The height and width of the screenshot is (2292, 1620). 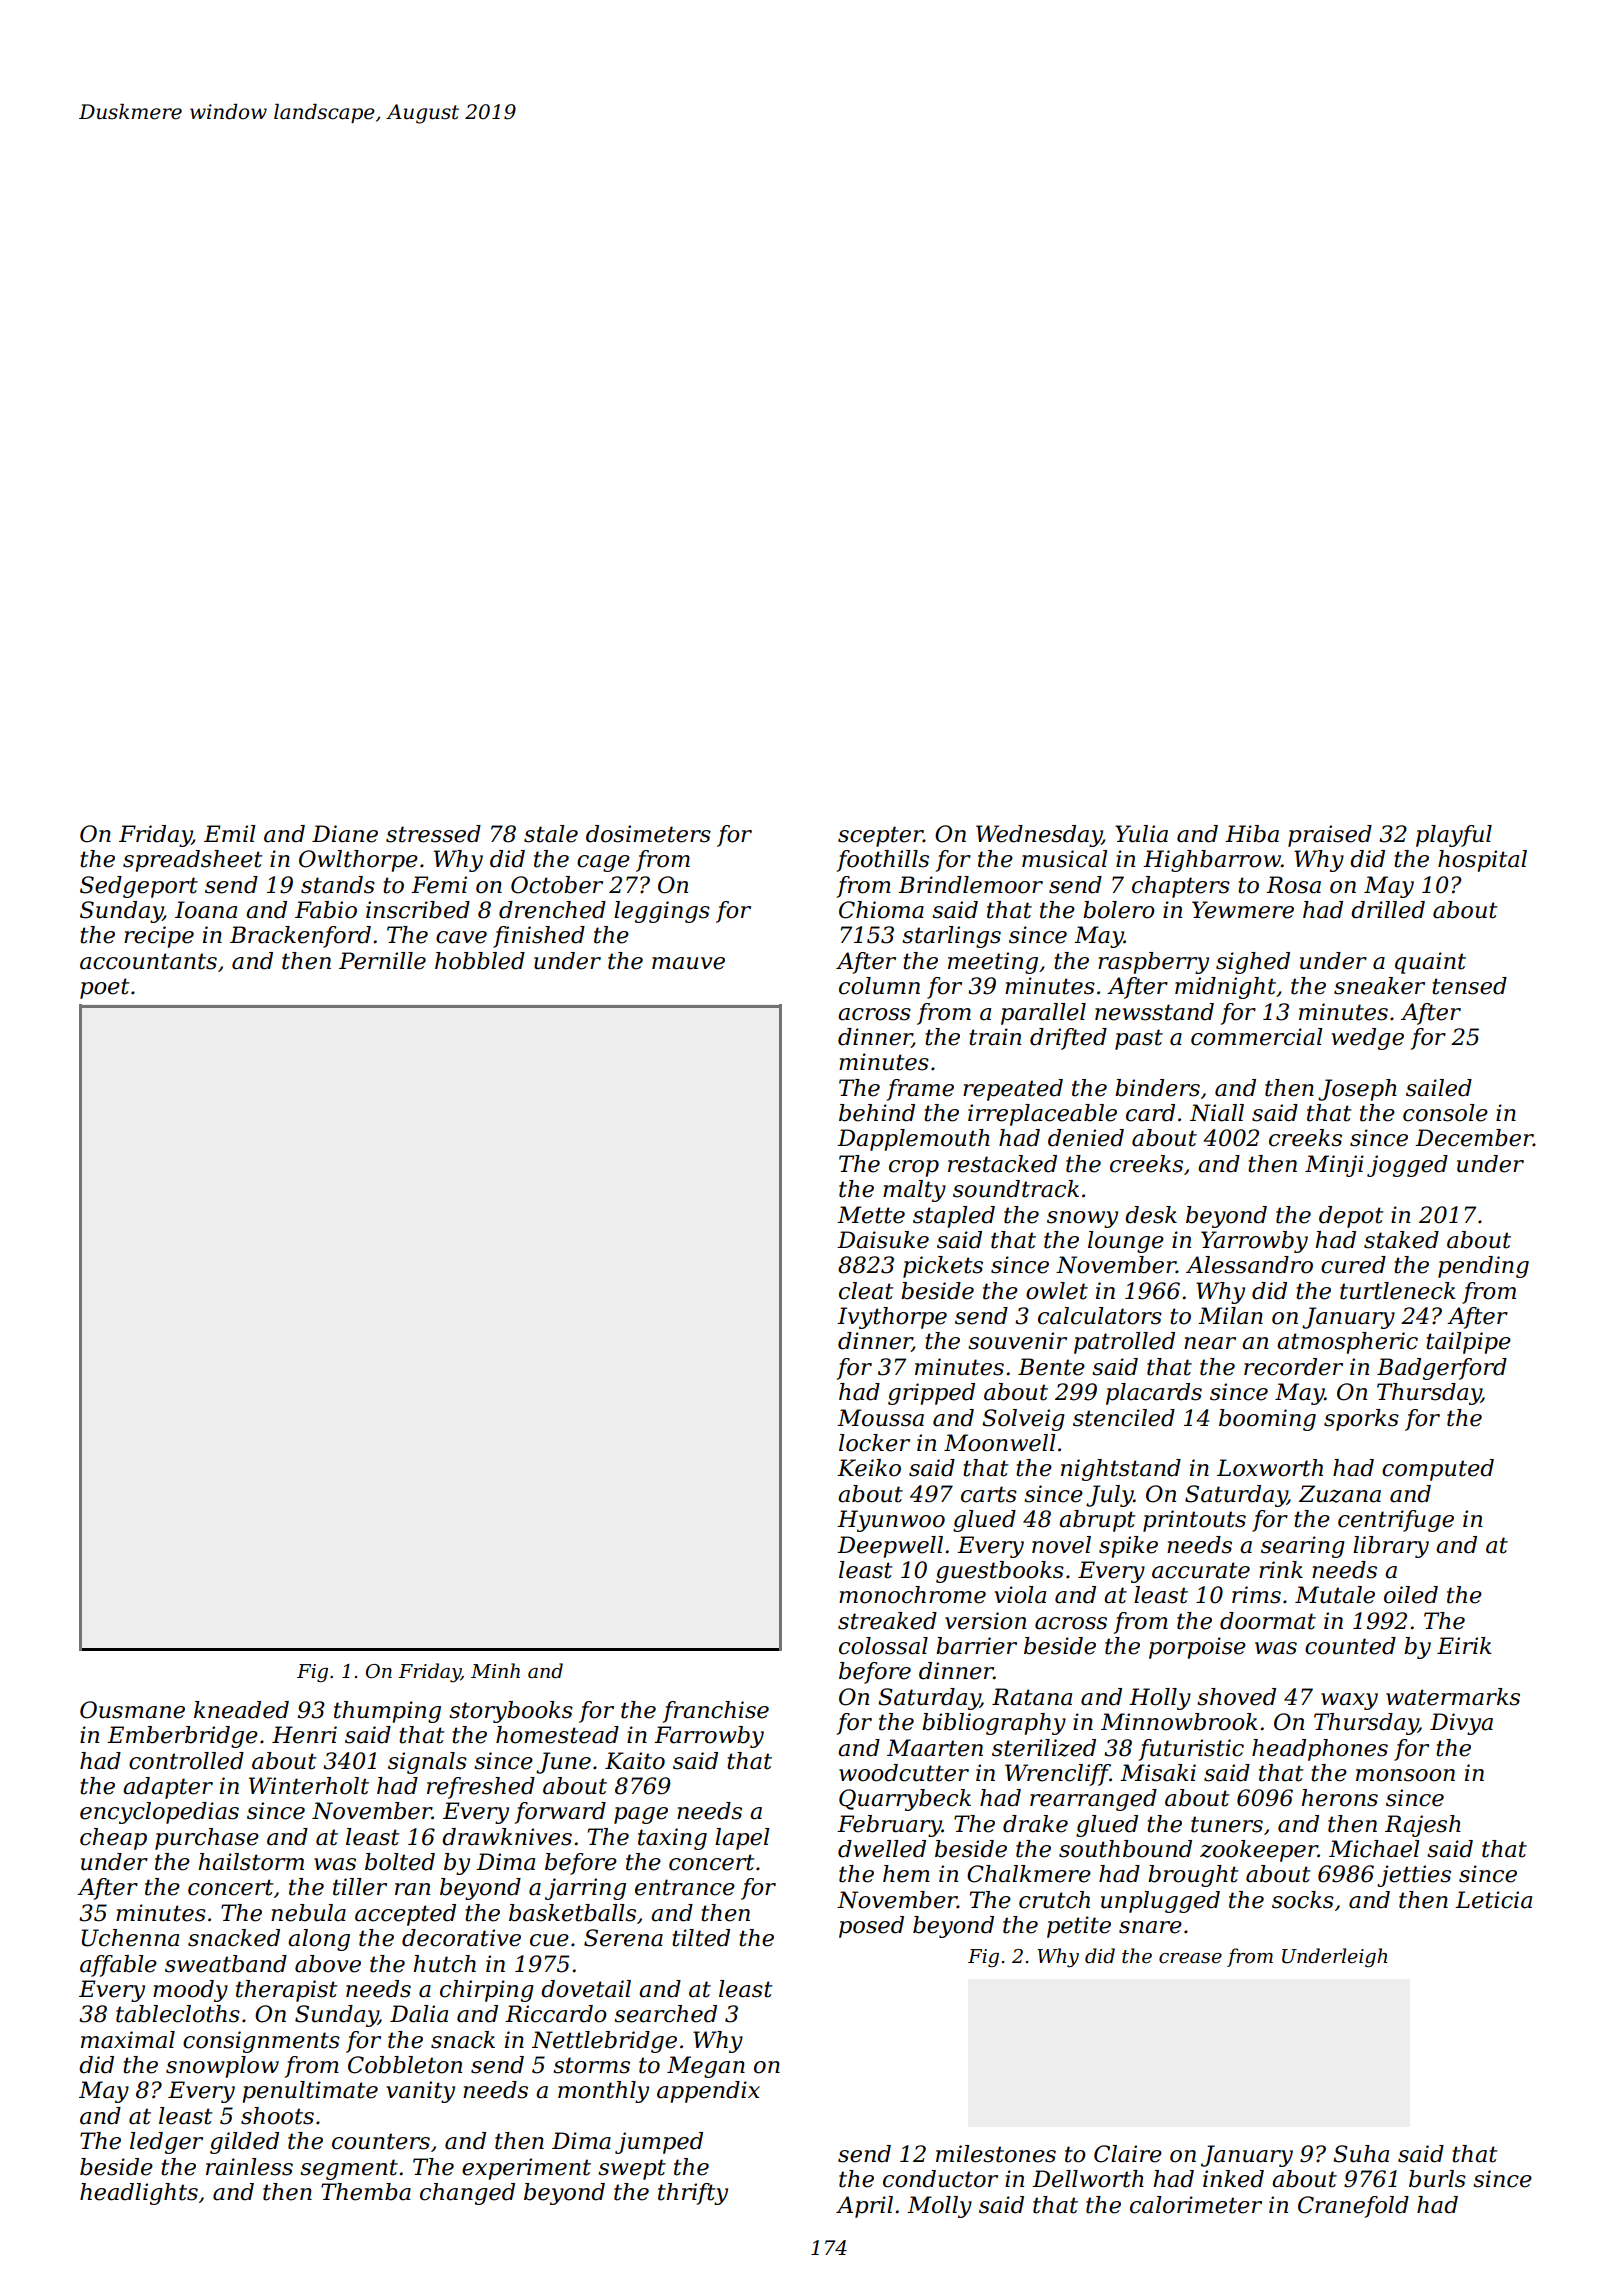 I want to click on Pernille, so click(x=382, y=961).
